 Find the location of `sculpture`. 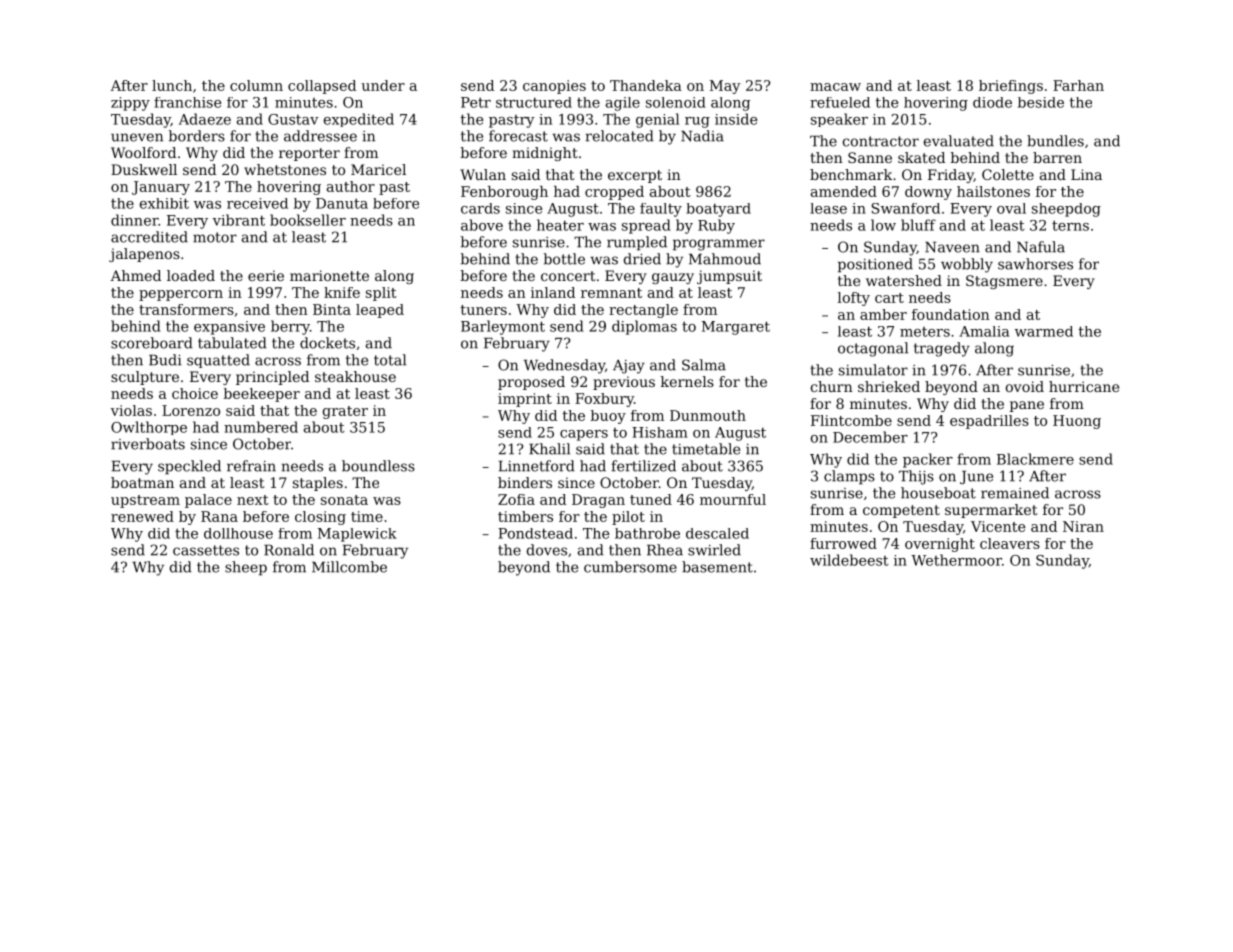

sculpture is located at coordinates (145, 378).
